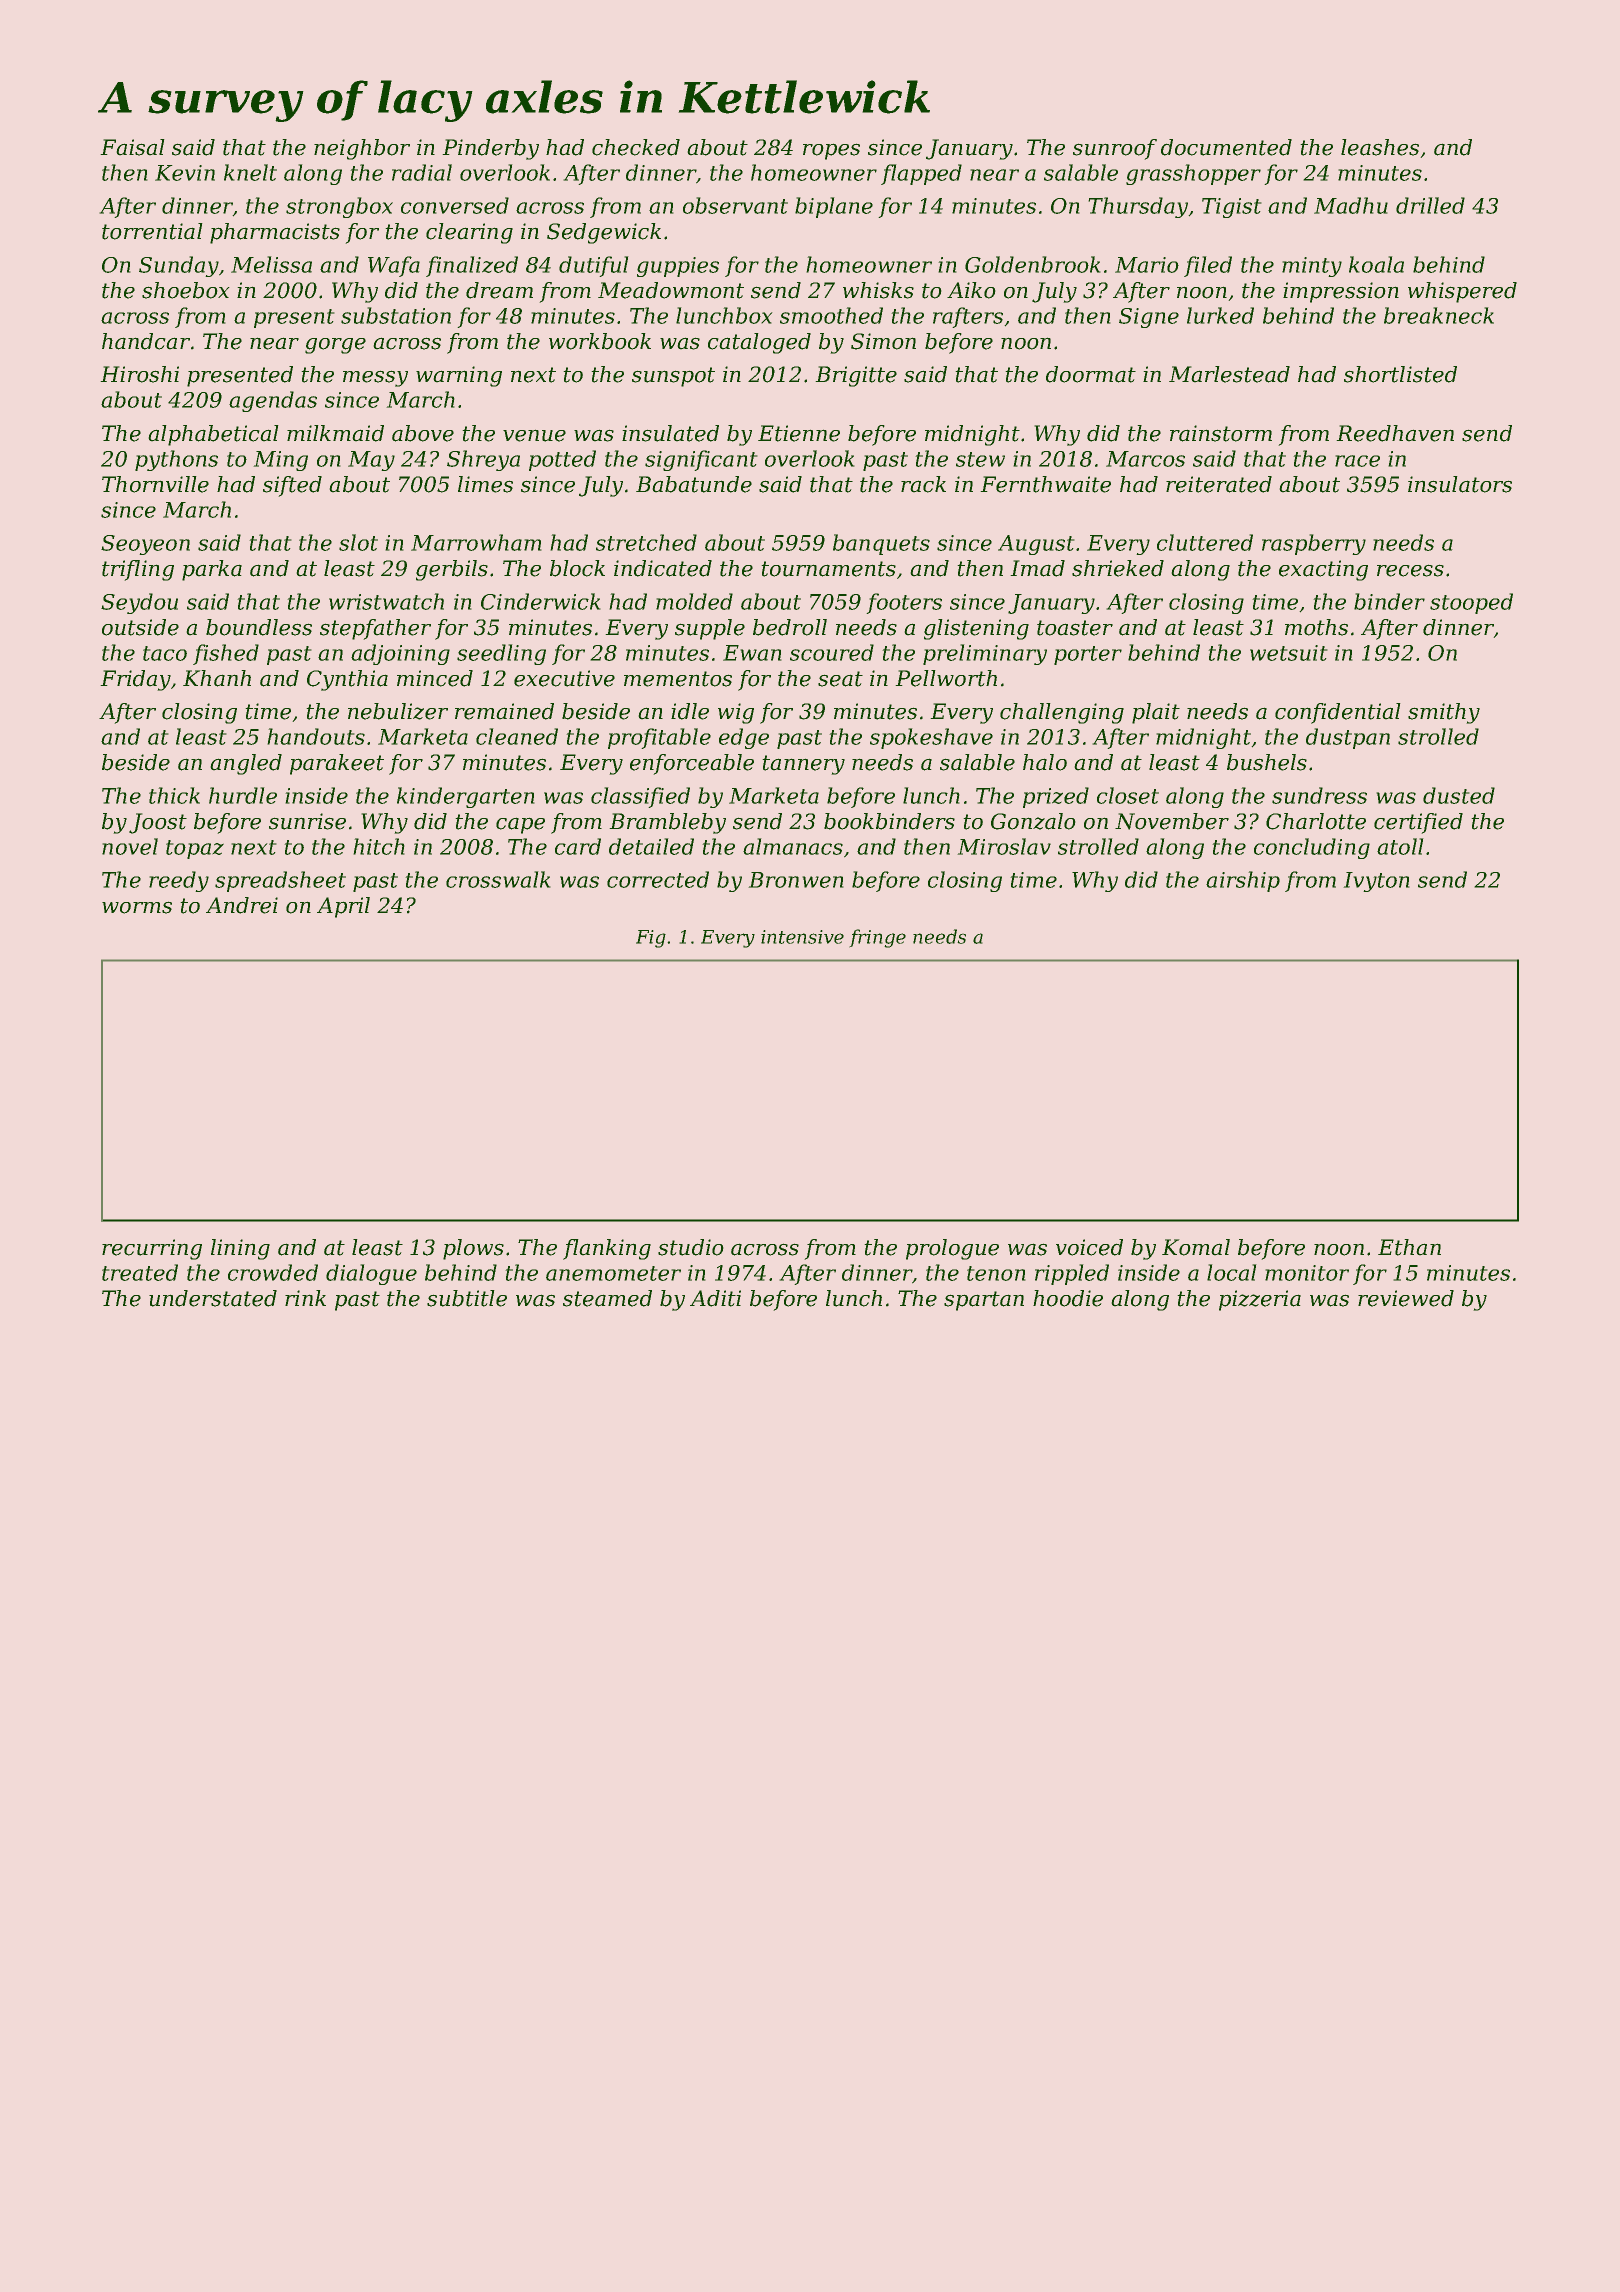 The image size is (1620, 2292). What do you see at coordinates (335, 346) in the screenshot?
I see `gorge` at bounding box center [335, 346].
